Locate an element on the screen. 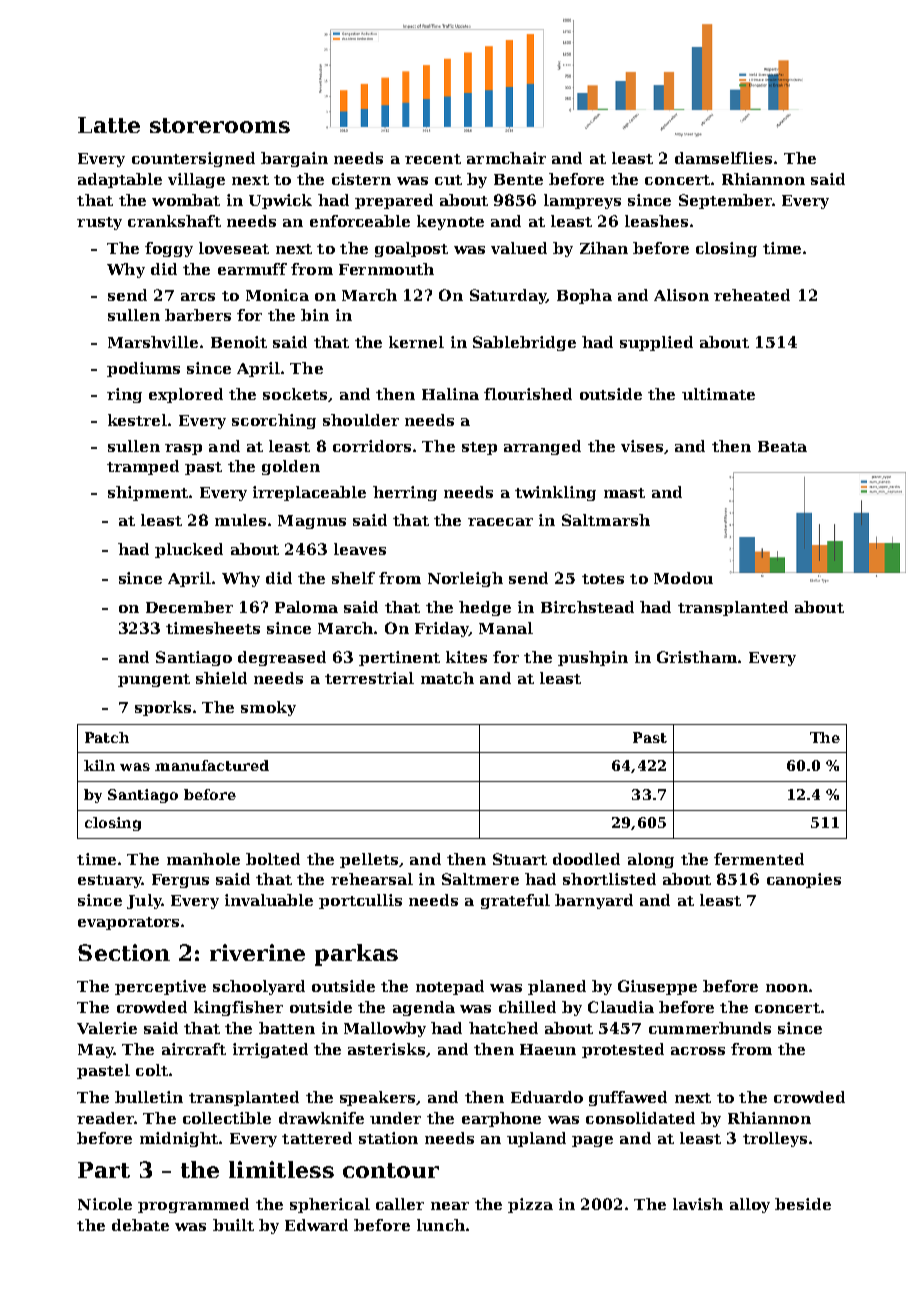 The height and width of the screenshot is (1308, 924). trolleys is located at coordinates (775, 1139).
